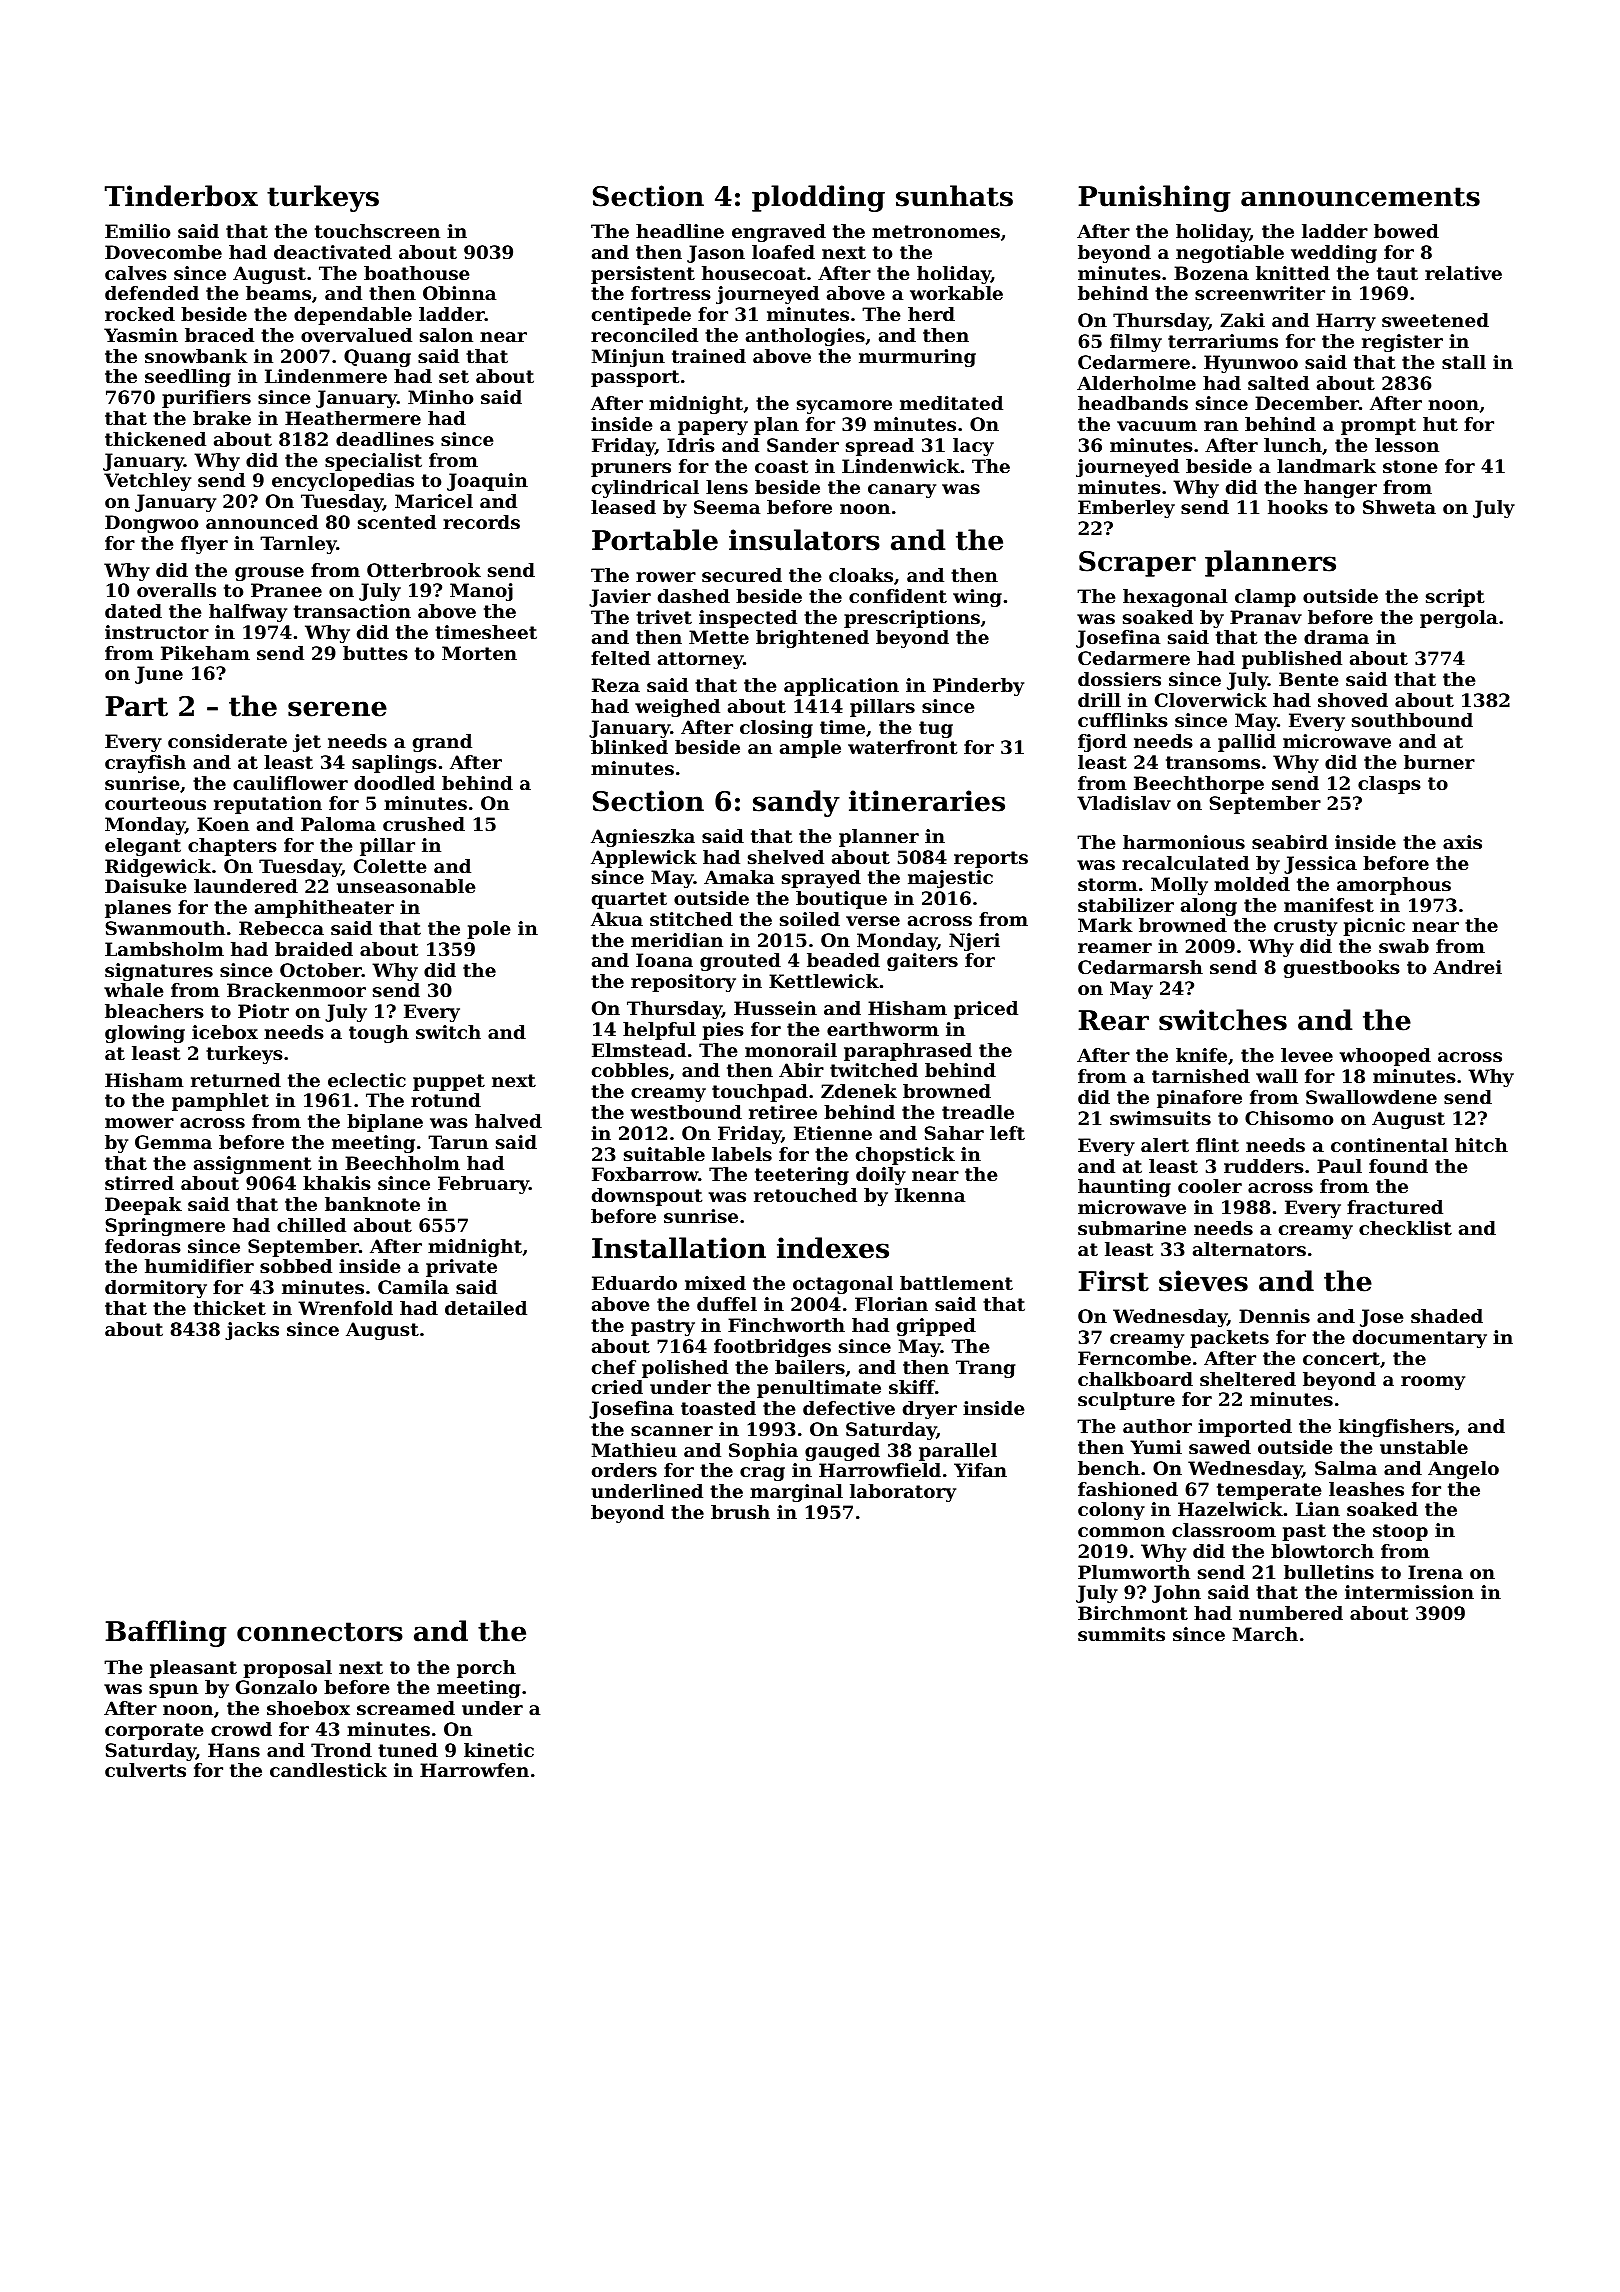  Describe the element at coordinates (740, 962) in the screenshot. I see `grouted` at that location.
